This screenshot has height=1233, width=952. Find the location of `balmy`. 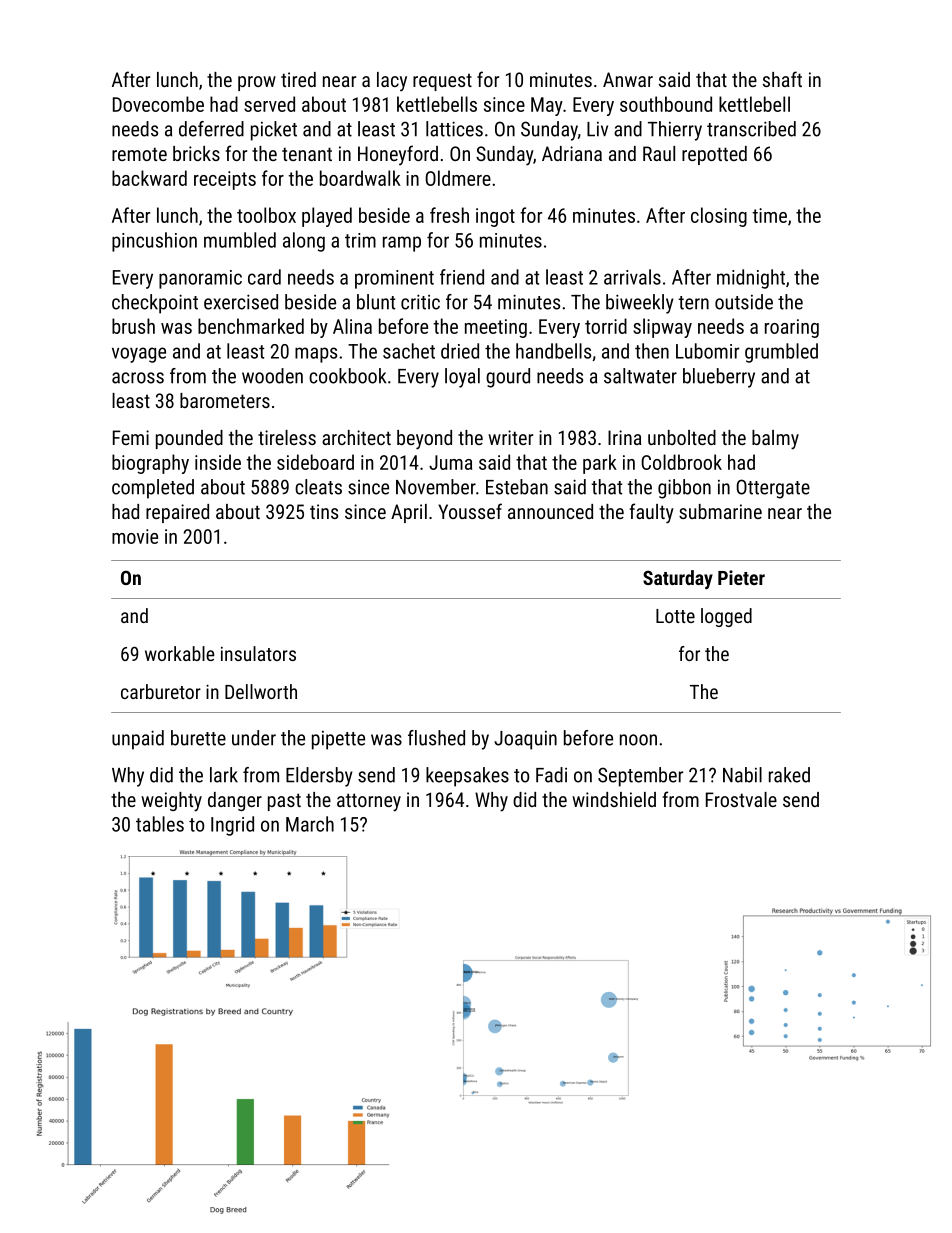

balmy is located at coordinates (775, 440).
